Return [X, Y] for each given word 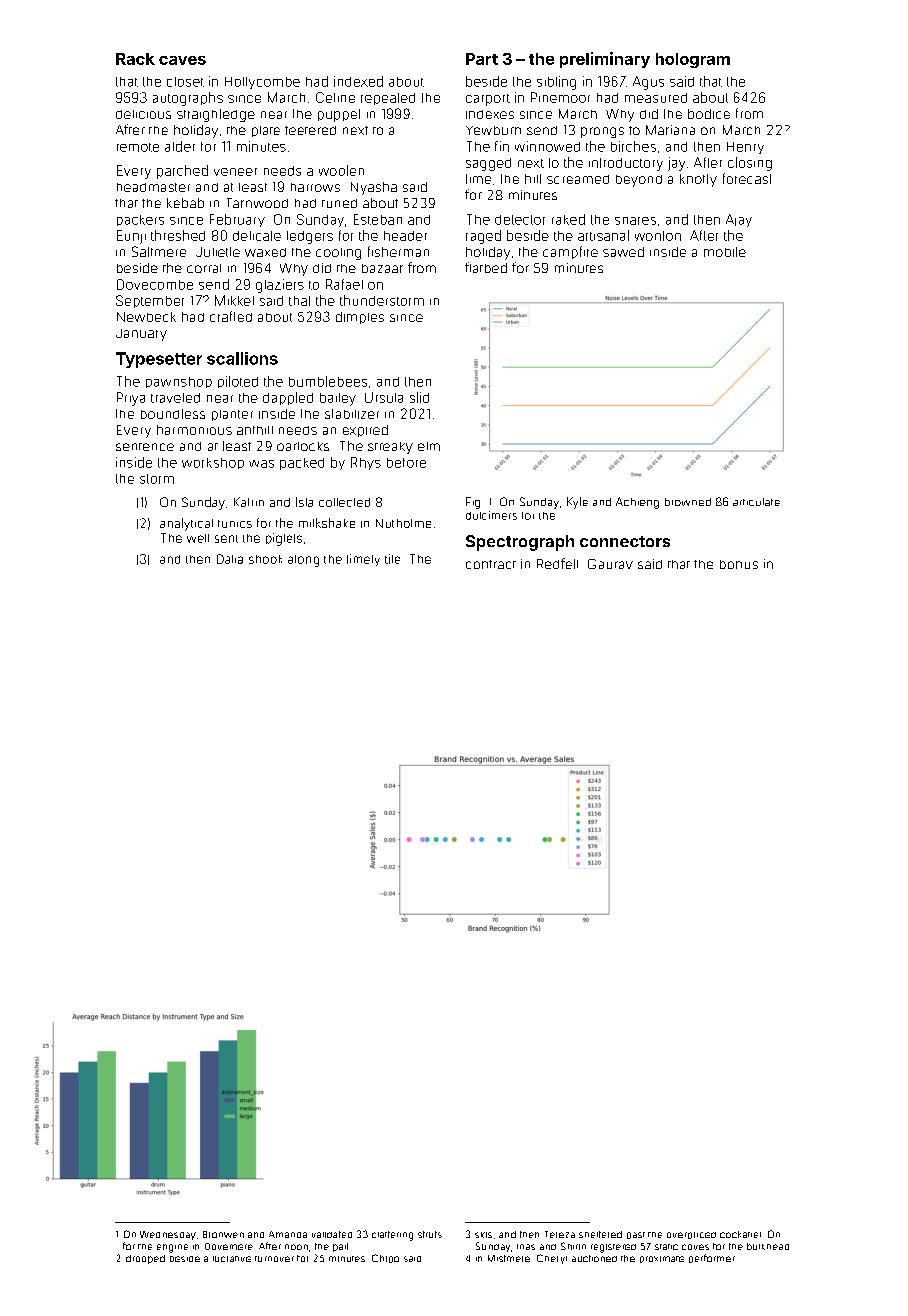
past [636, 1235]
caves [182, 60]
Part [482, 59]
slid [419, 397]
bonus [739, 564]
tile [392, 559]
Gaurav [610, 564]
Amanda [288, 1234]
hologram [693, 60]
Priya [131, 399]
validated [332, 1234]
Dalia [230, 559]
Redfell [557, 563]
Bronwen [223, 1234]
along [303, 561]
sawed [623, 252]
